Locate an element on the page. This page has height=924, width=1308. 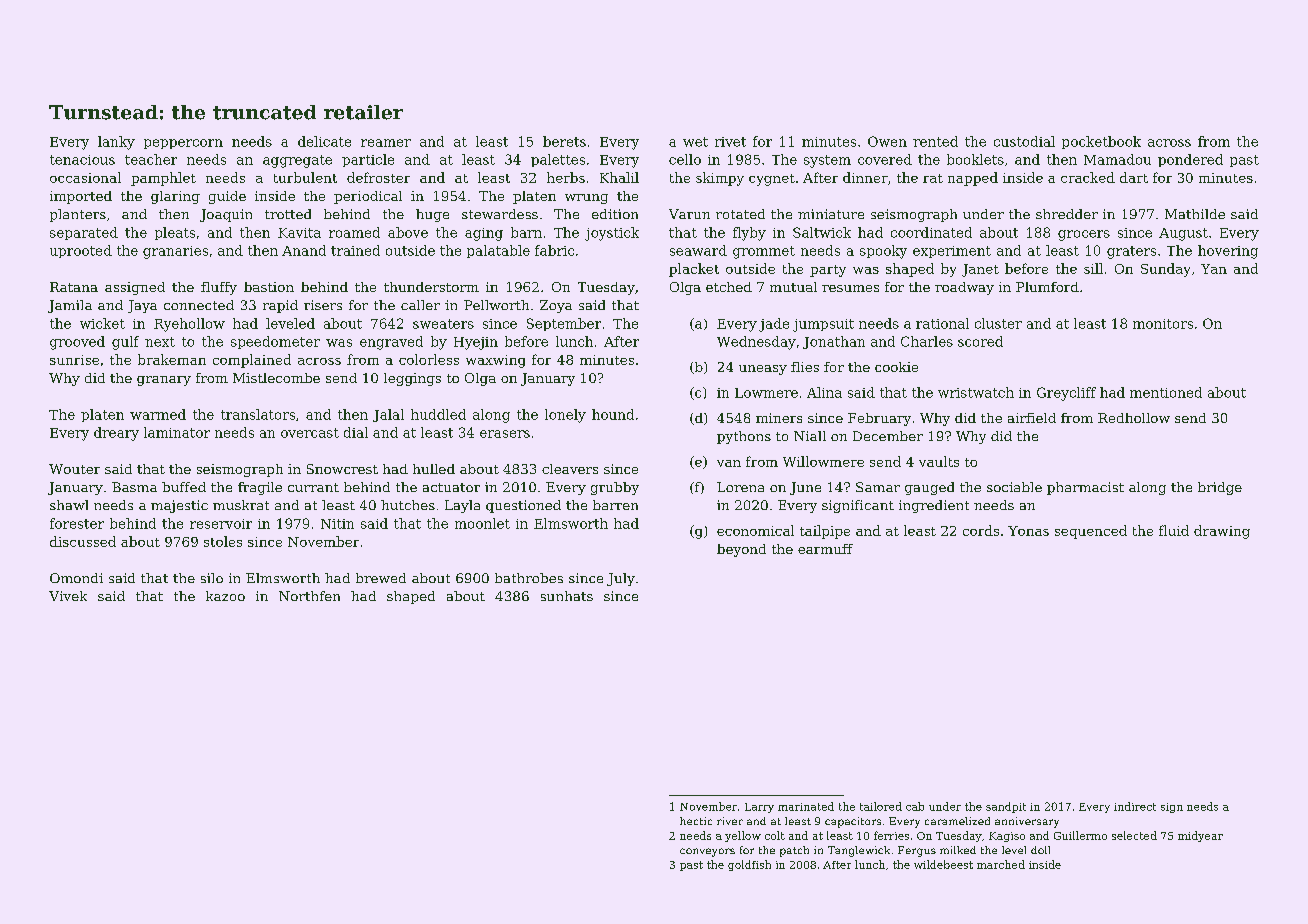
waxwing is located at coordinates (495, 361).
